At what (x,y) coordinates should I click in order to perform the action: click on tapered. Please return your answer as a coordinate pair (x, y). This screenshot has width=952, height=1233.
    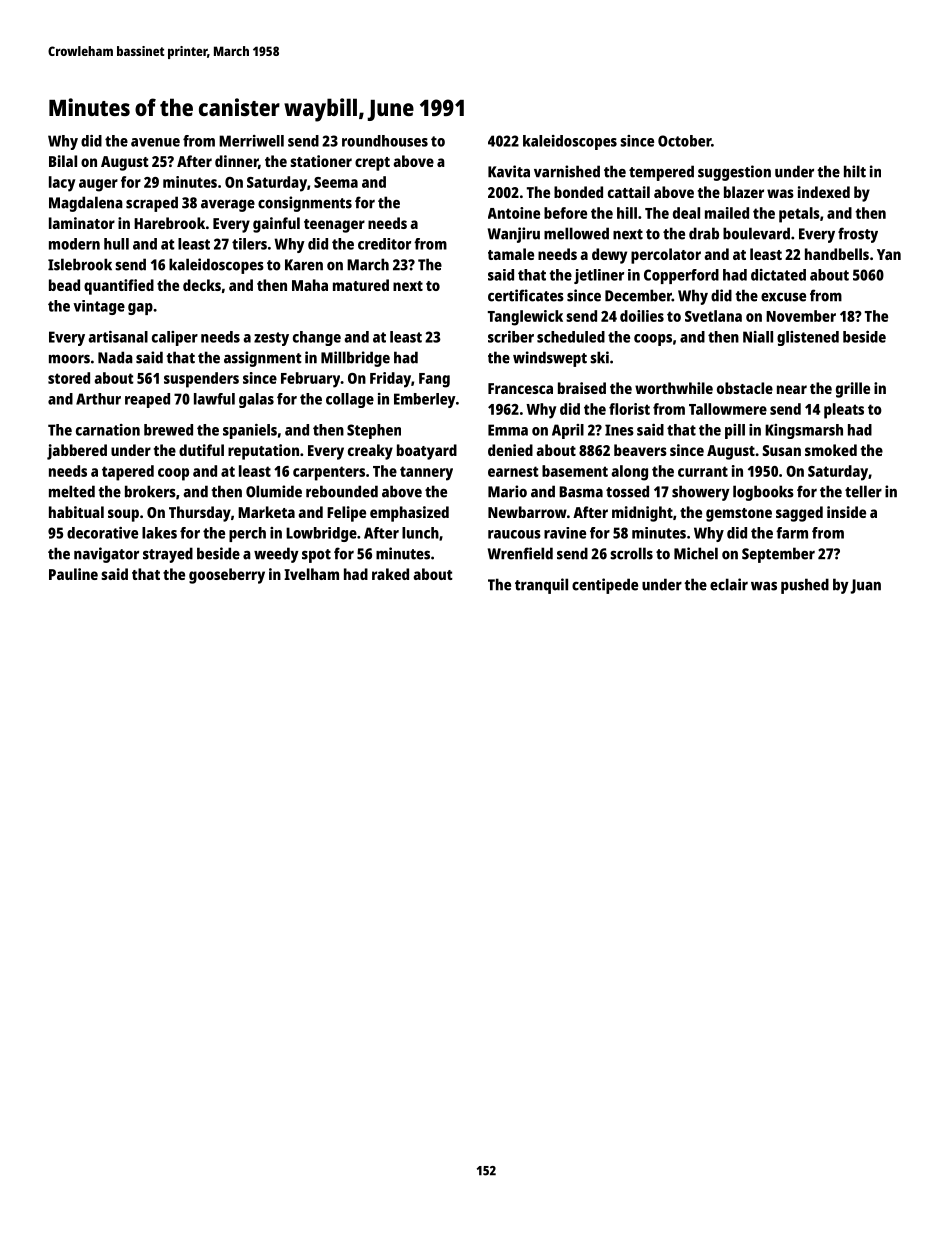
    Looking at the image, I should click on (128, 473).
